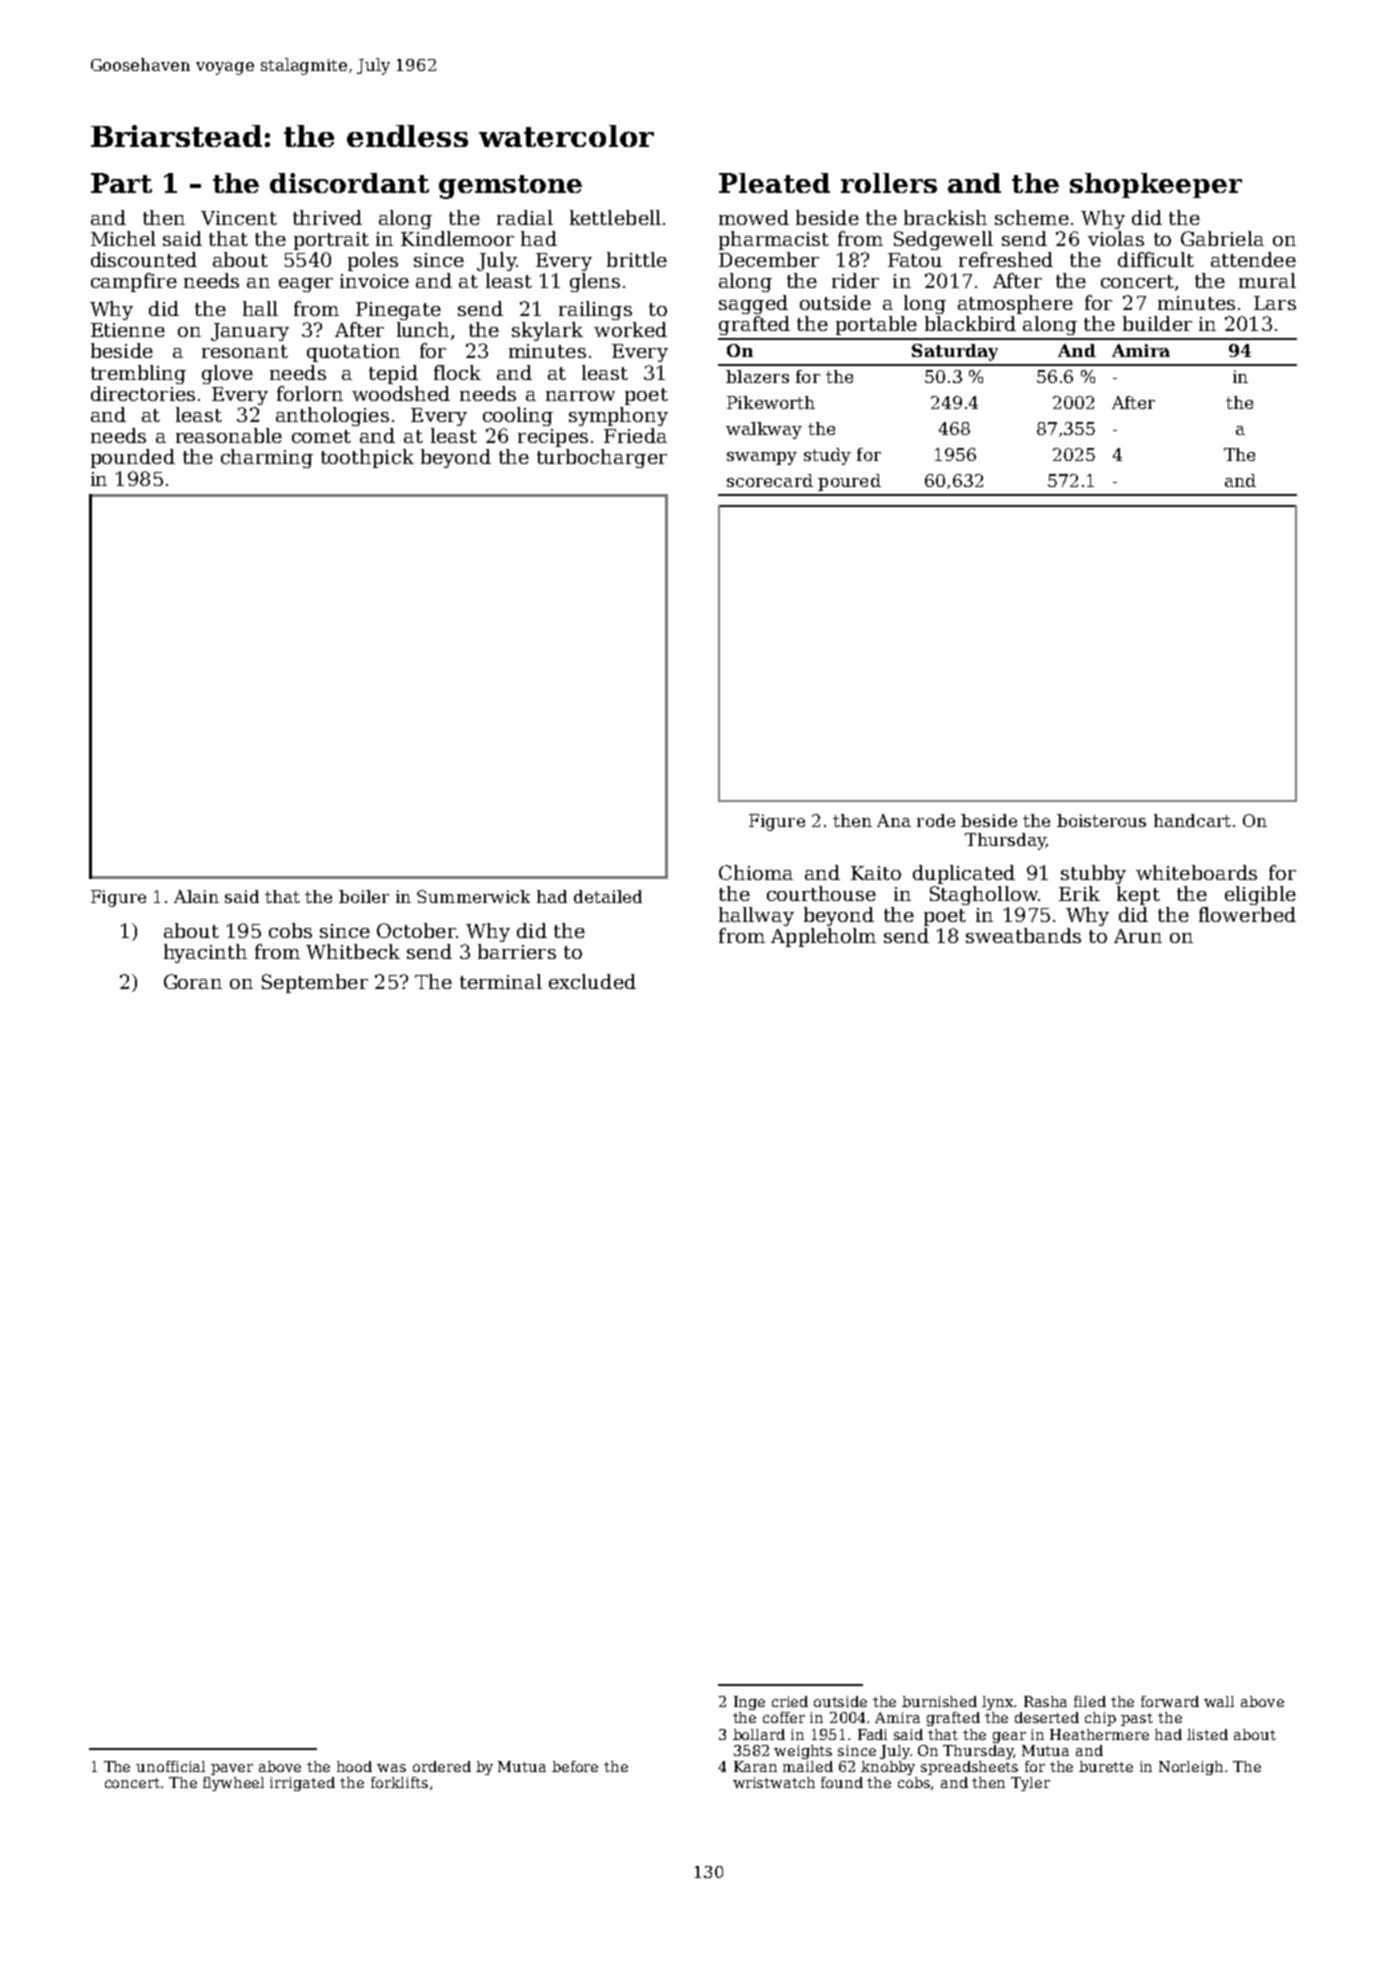 The image size is (1386, 1969). Describe the element at coordinates (774, 183) in the image. I see `Pleated` at that location.
